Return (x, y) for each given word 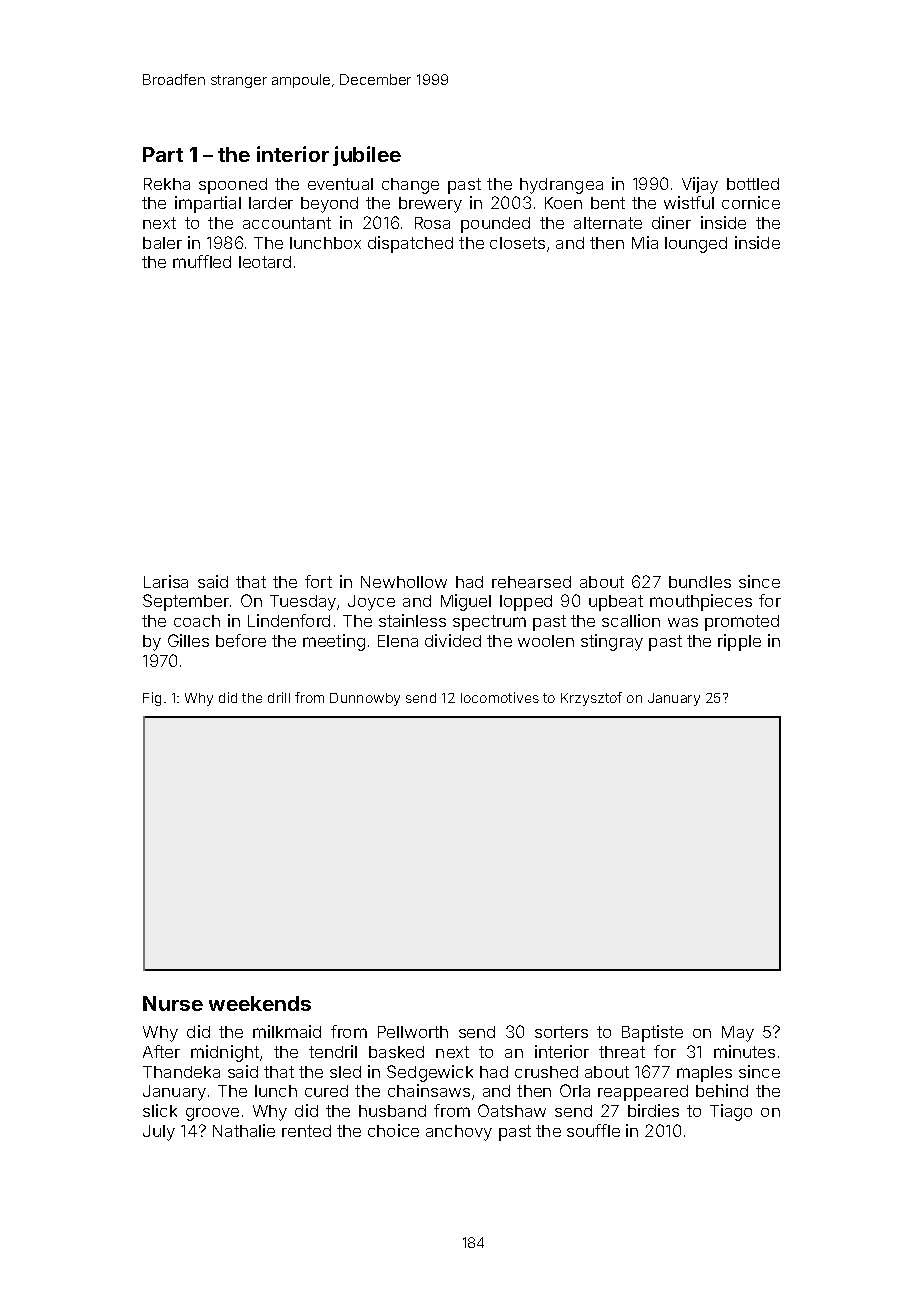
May (738, 1034)
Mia (645, 242)
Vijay (700, 185)
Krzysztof (591, 699)
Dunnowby (365, 699)
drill (279, 697)
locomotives (500, 697)
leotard (265, 262)
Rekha (167, 184)
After (161, 1051)
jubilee (367, 156)
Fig (152, 699)
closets (517, 243)
